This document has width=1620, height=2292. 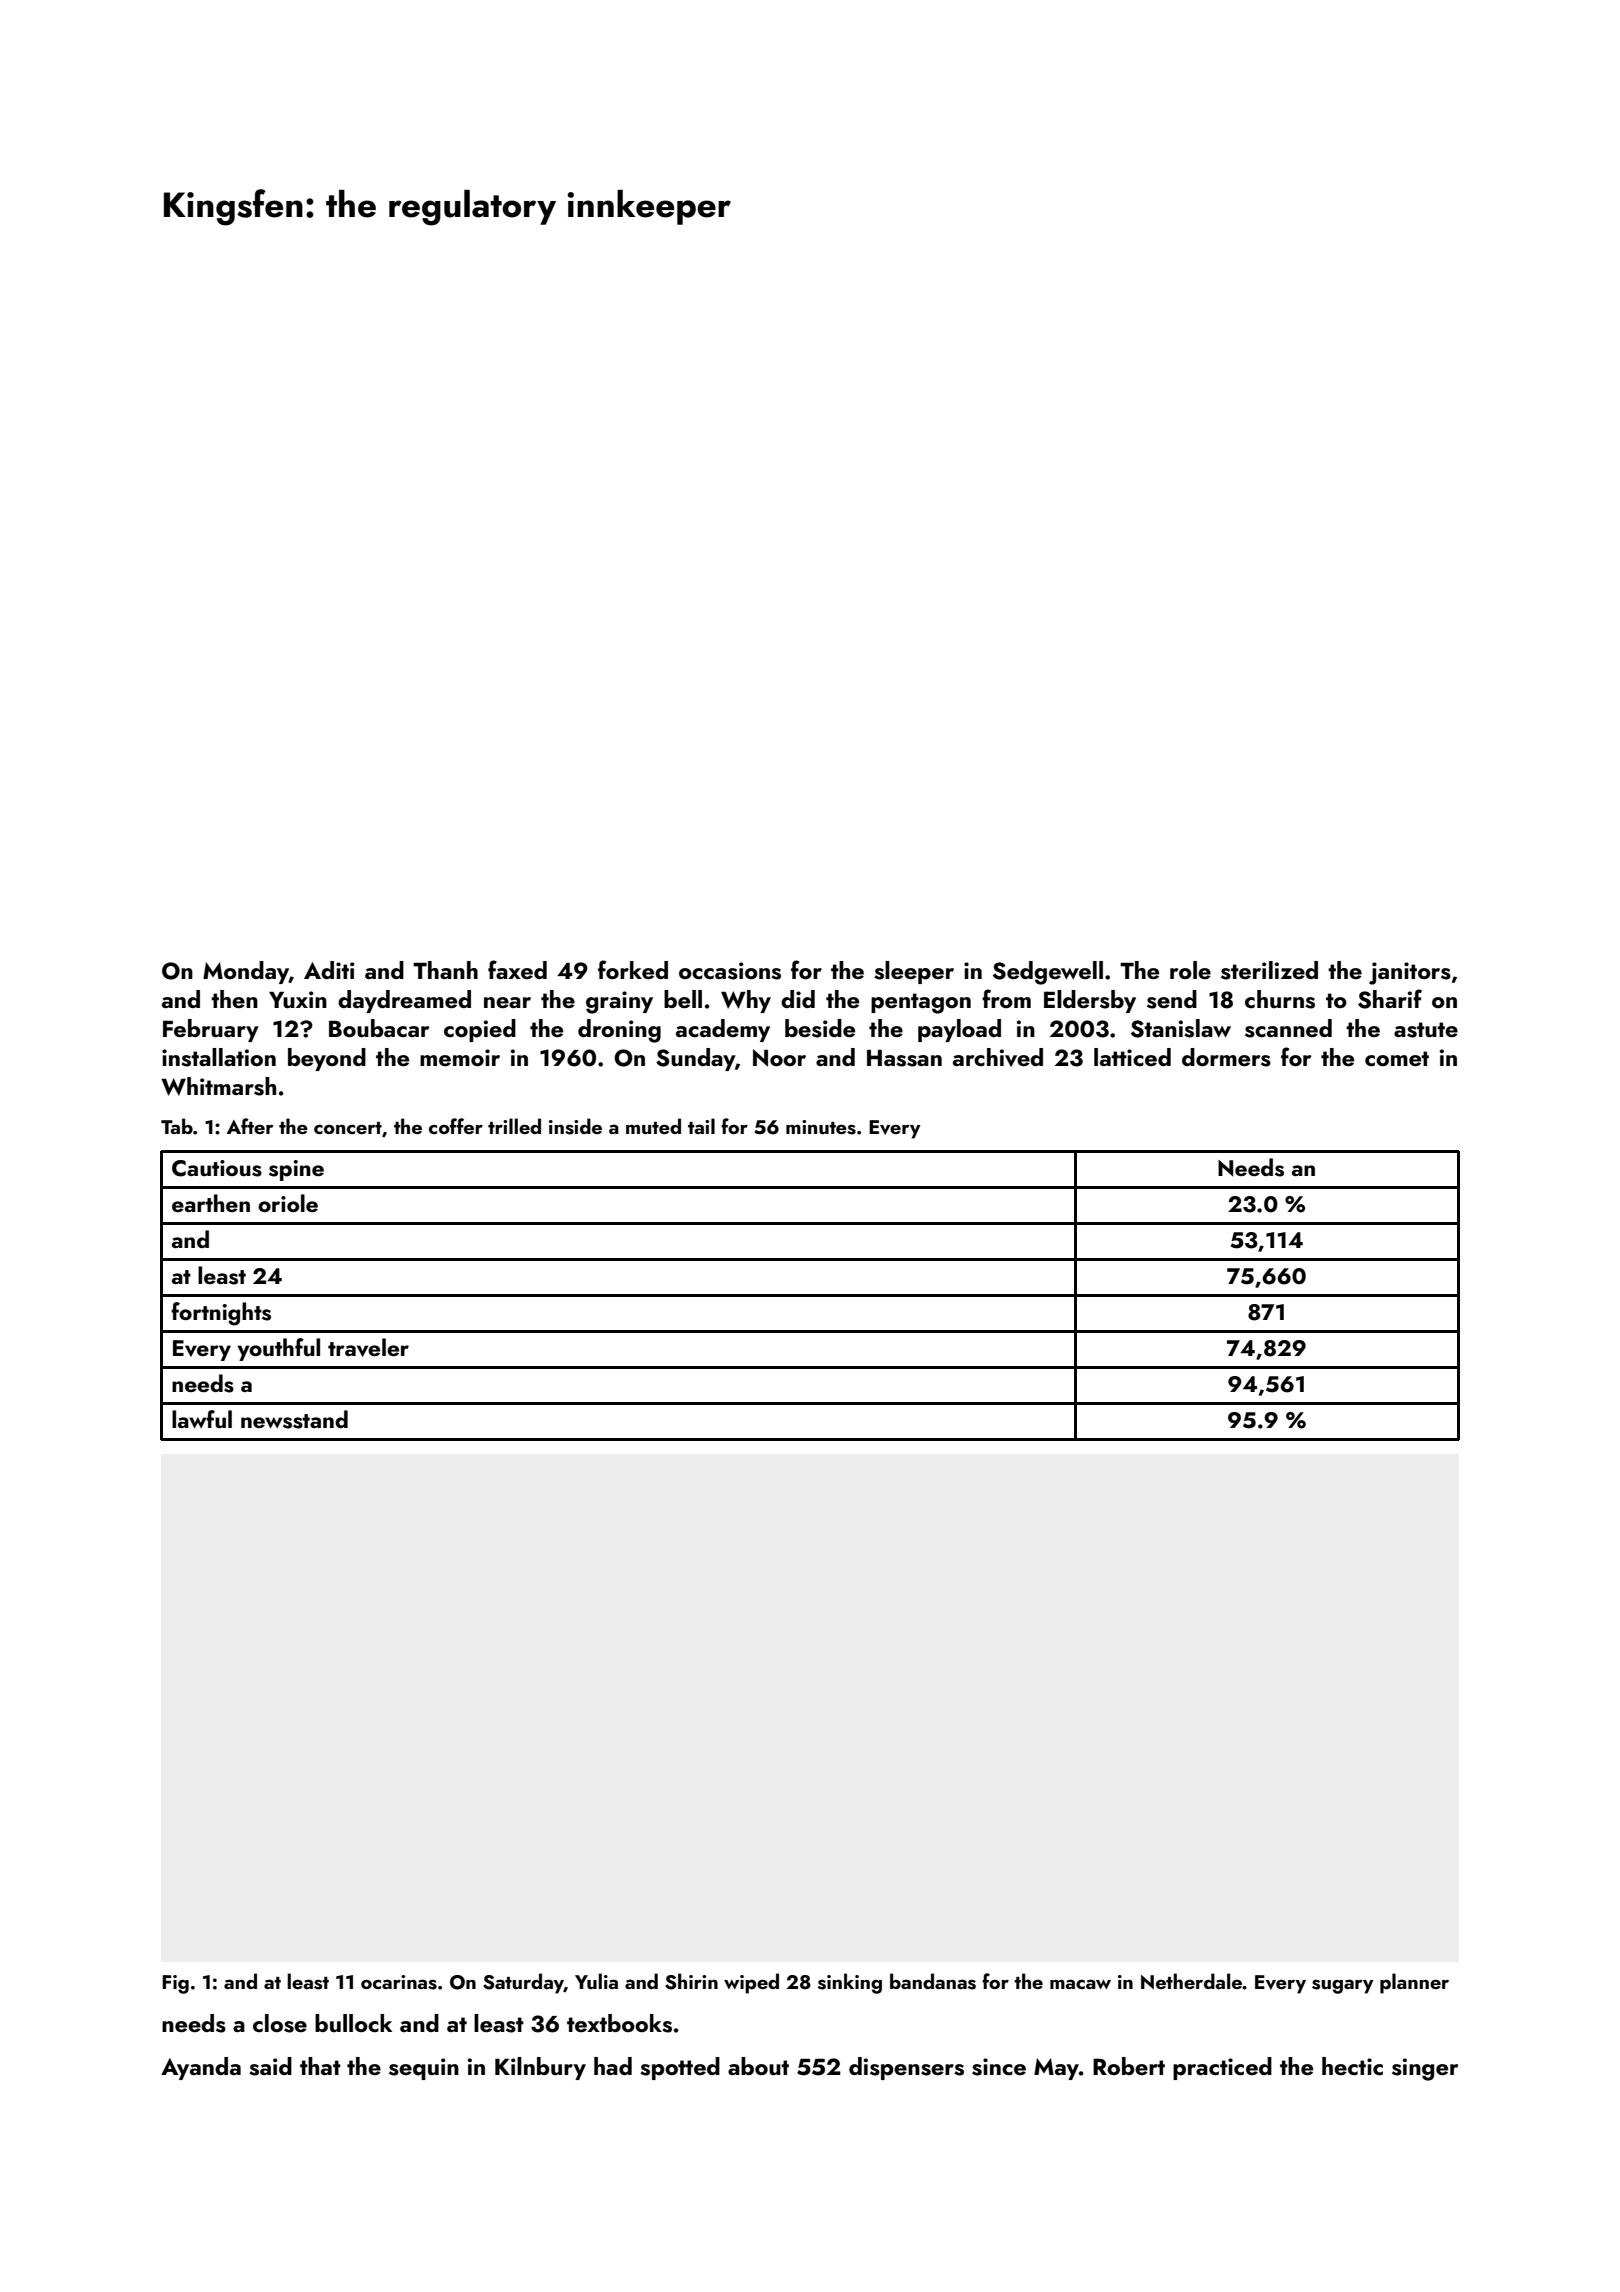 What do you see at coordinates (1132, 1057) in the document?
I see `latticed` at bounding box center [1132, 1057].
